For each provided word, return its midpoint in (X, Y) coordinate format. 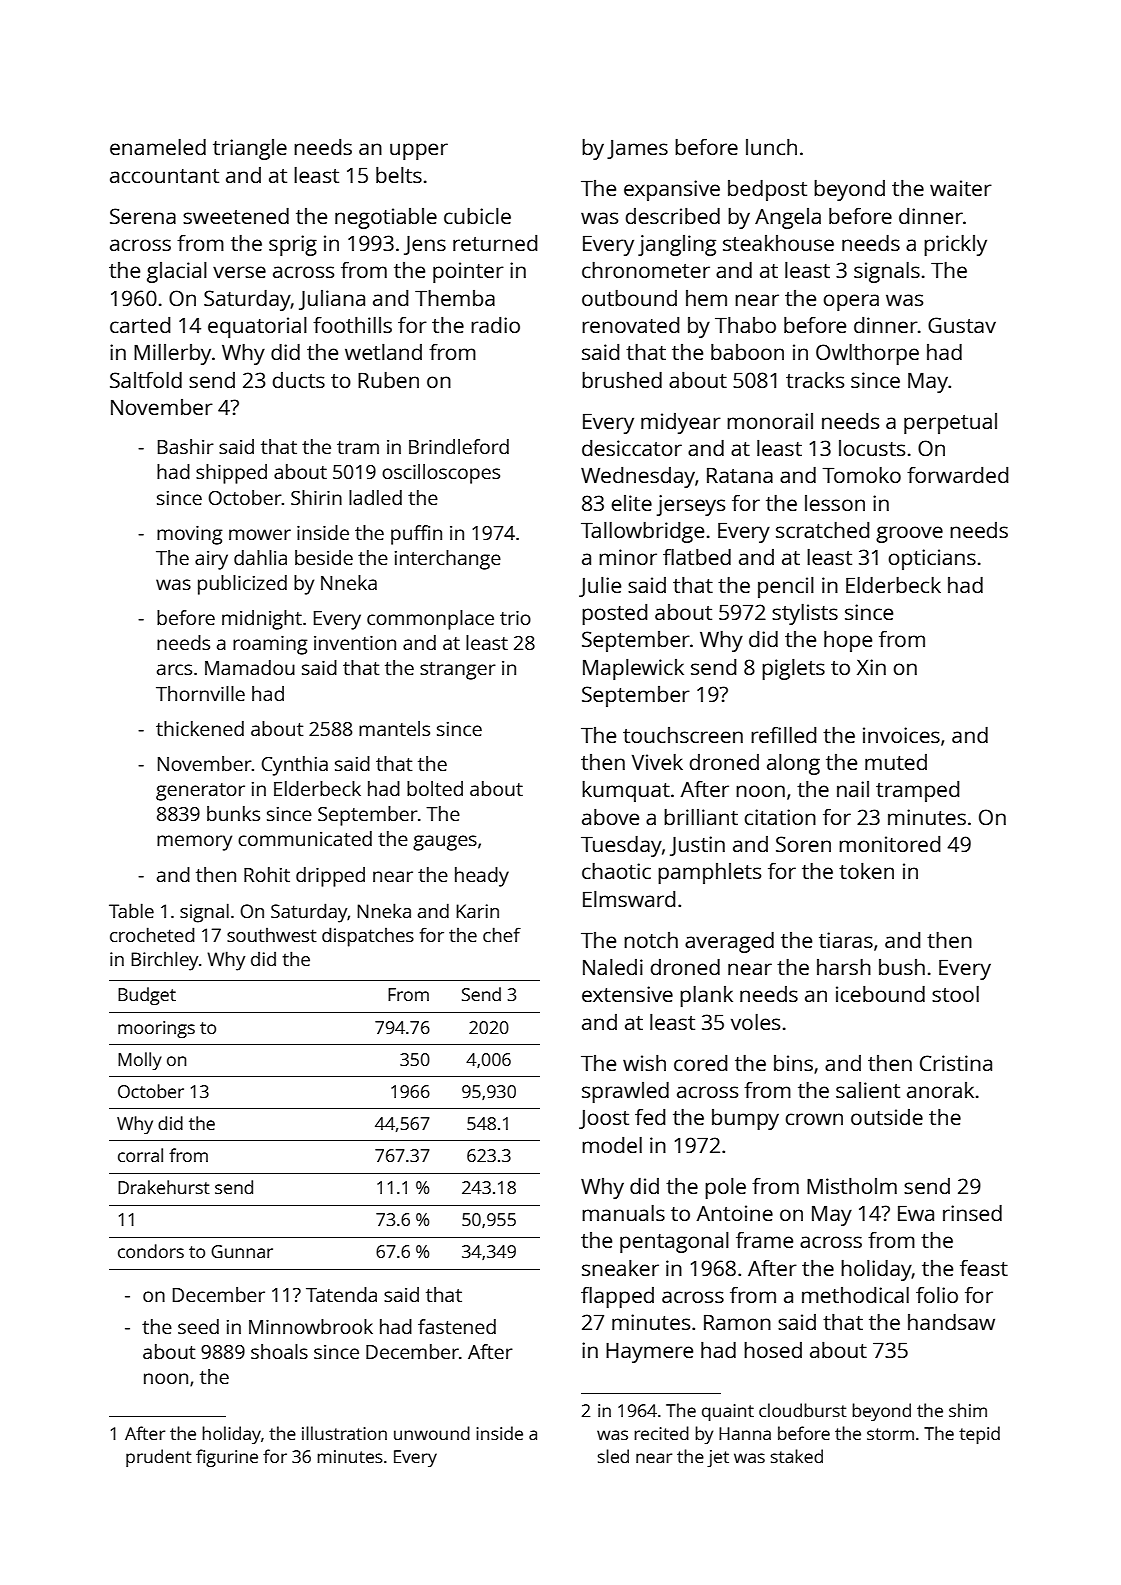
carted (140, 325)
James (637, 149)
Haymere (649, 1353)
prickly (955, 245)
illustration (344, 1433)
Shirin (316, 497)
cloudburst (803, 1410)
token (866, 871)
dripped (330, 877)
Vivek (657, 762)
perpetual (950, 423)
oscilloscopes (441, 474)
